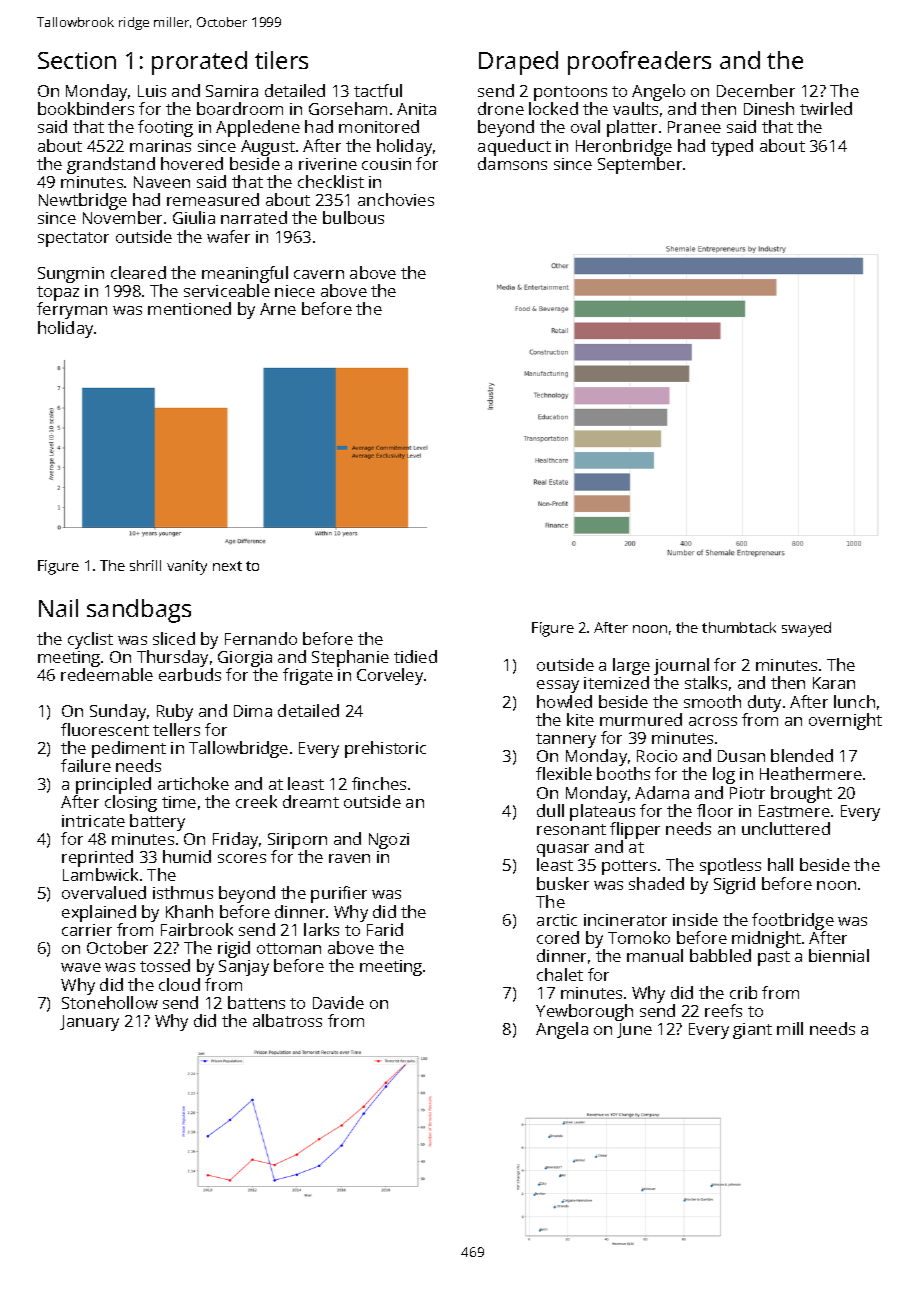 The width and height of the document is (924, 1308). I want to click on Adama, so click(662, 792).
